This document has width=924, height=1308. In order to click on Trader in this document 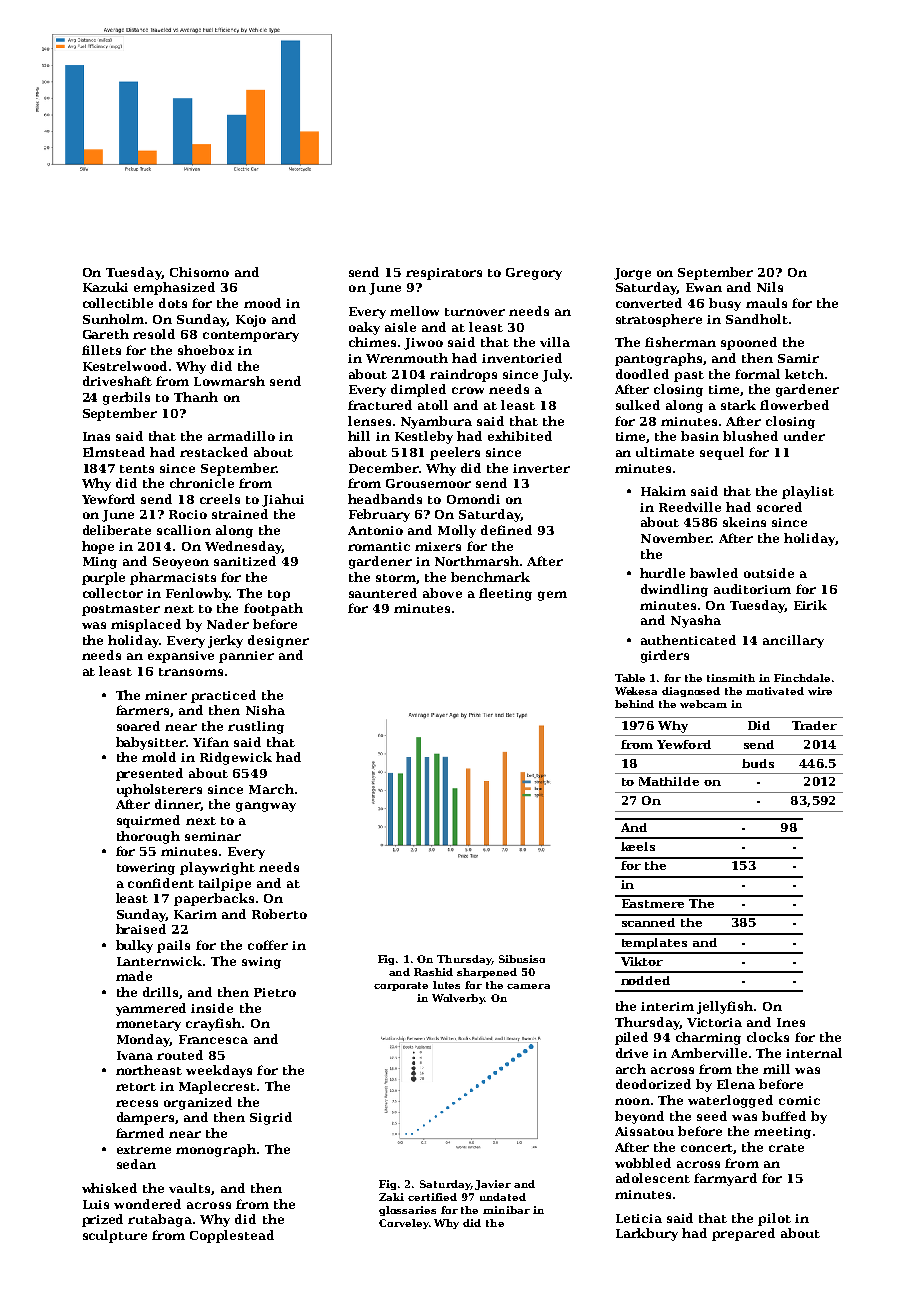, I will do `click(814, 725)`.
